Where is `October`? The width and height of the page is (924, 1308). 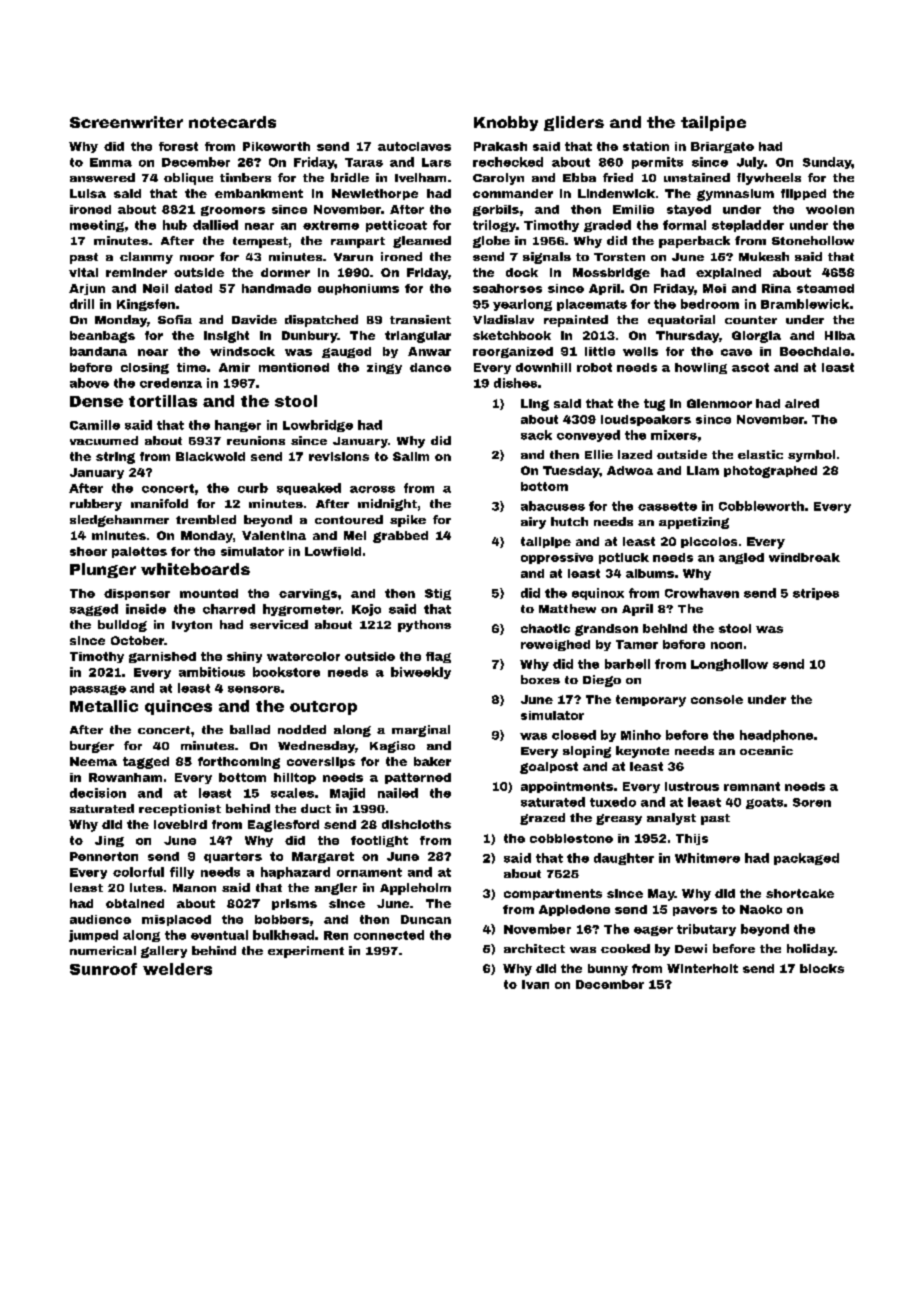
October is located at coordinates (137, 640).
